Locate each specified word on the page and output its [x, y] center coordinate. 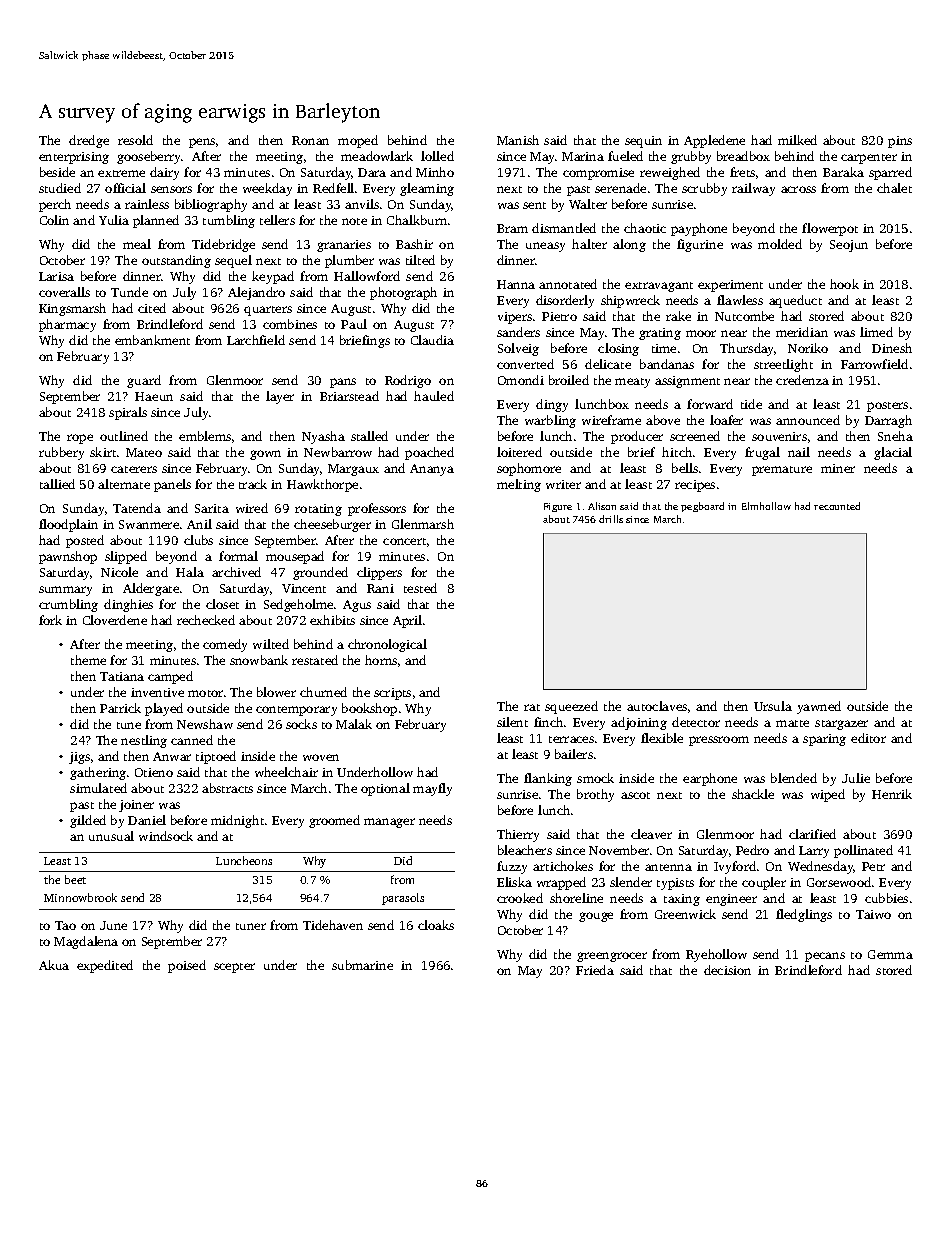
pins [900, 142]
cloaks [436, 925]
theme [88, 660]
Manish [518, 140]
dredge [89, 141]
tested [420, 588]
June [113, 925]
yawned [819, 707]
